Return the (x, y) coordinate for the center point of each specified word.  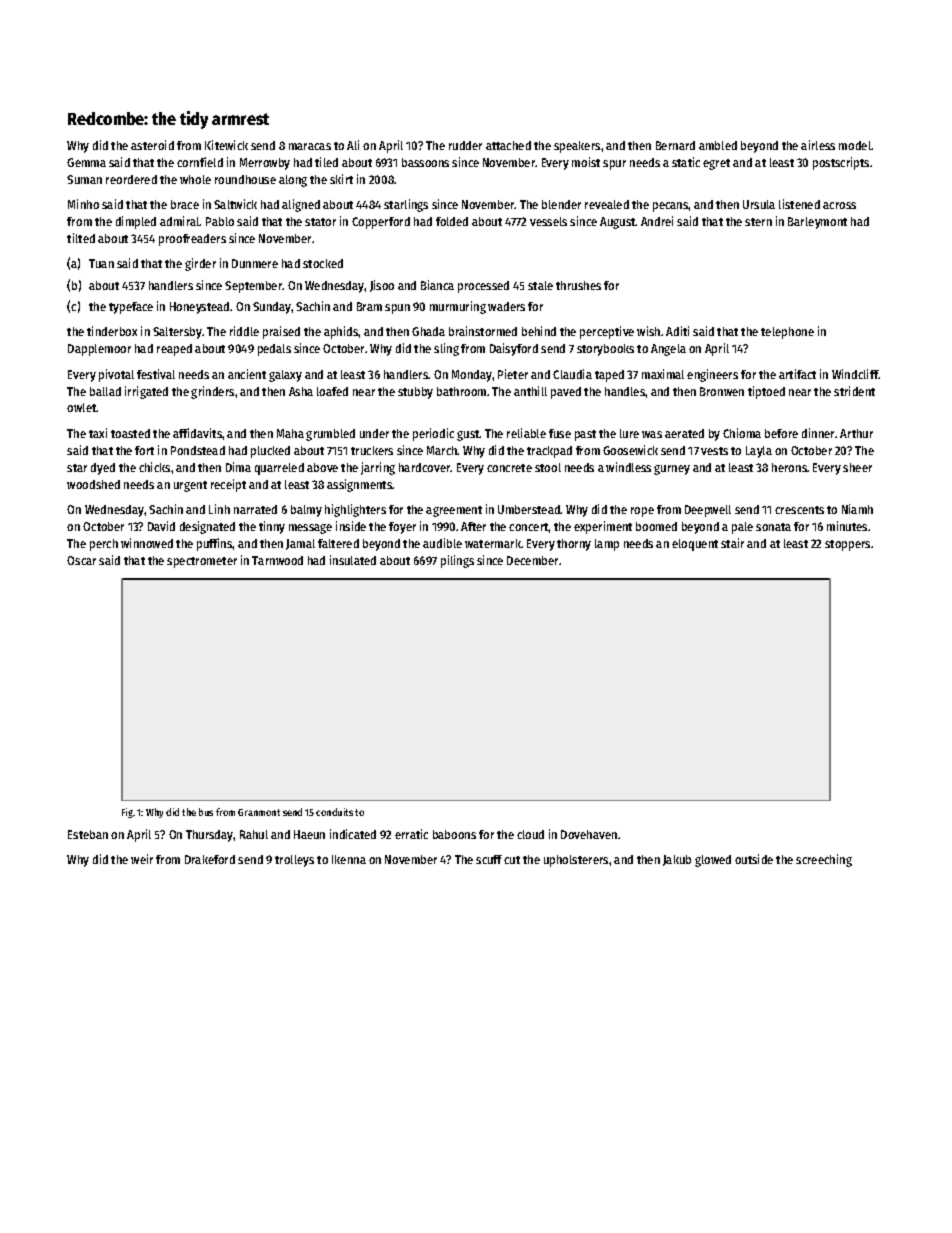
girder (200, 264)
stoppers (847, 545)
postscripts (841, 163)
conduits (334, 812)
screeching (824, 860)
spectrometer (202, 562)
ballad (105, 391)
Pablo (220, 221)
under (374, 433)
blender (561, 204)
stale (540, 285)
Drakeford (210, 859)
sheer (857, 467)
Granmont (259, 812)
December (532, 560)
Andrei (657, 221)
